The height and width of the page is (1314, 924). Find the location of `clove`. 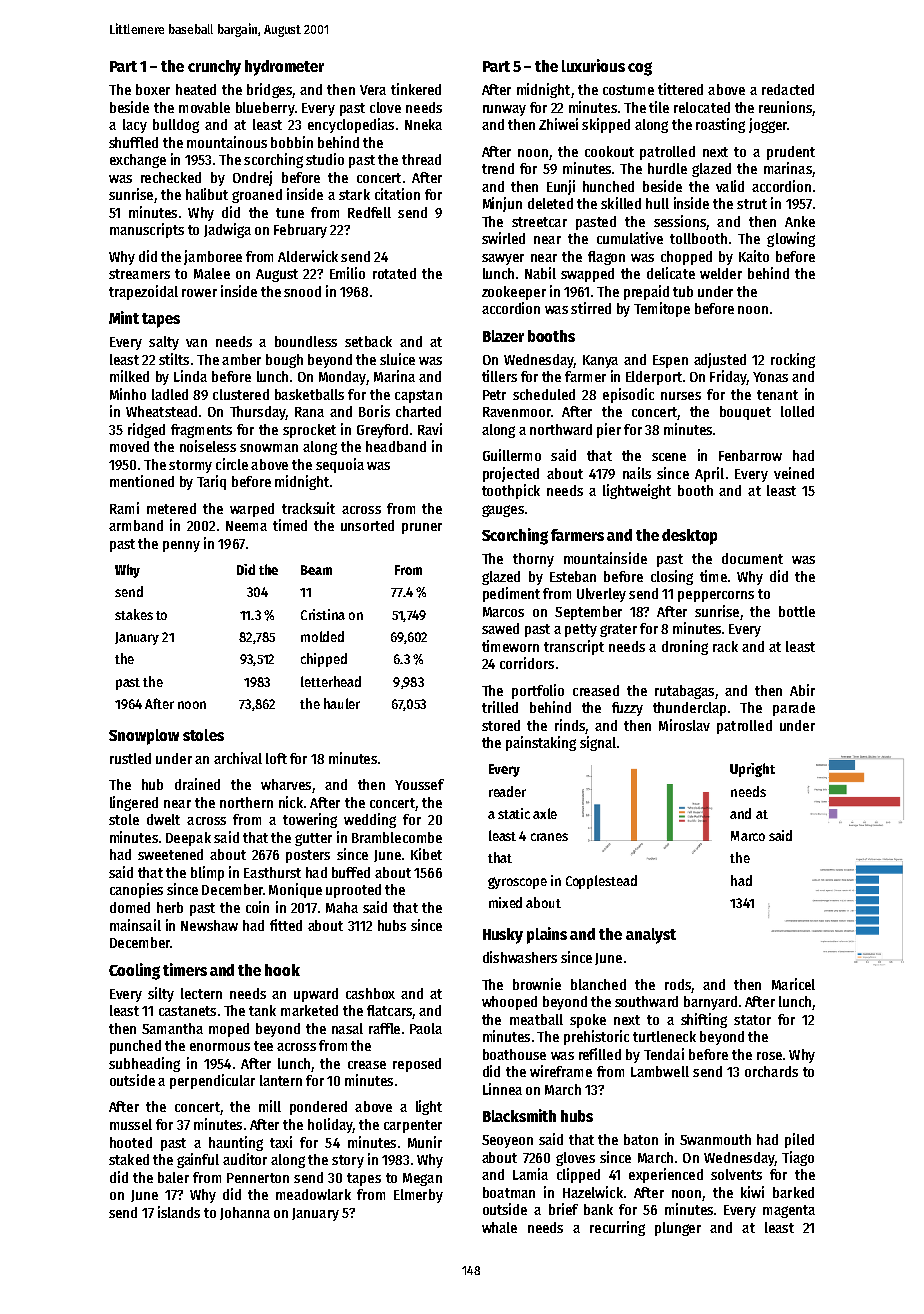

clove is located at coordinates (385, 107).
